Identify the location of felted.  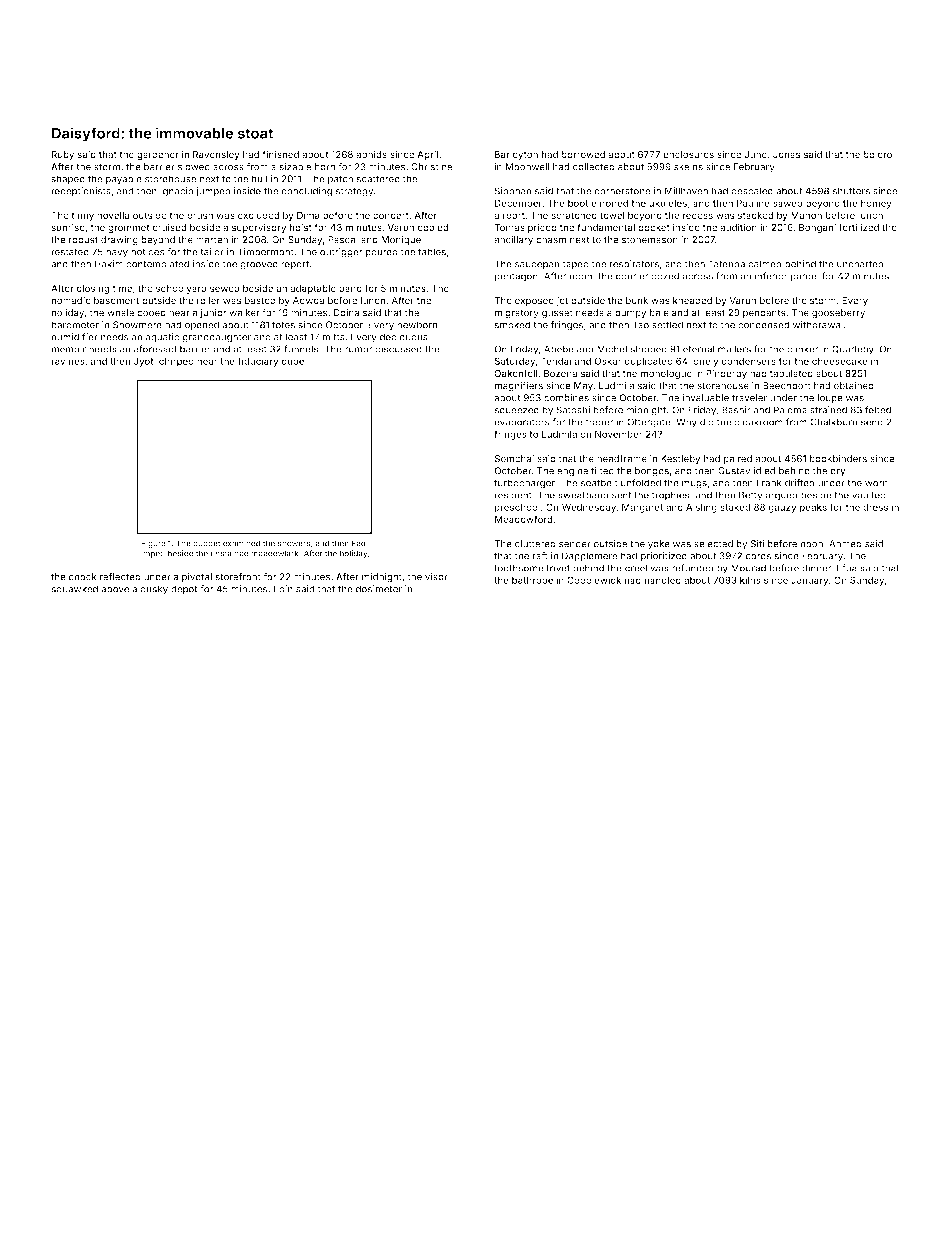
(878, 410).
